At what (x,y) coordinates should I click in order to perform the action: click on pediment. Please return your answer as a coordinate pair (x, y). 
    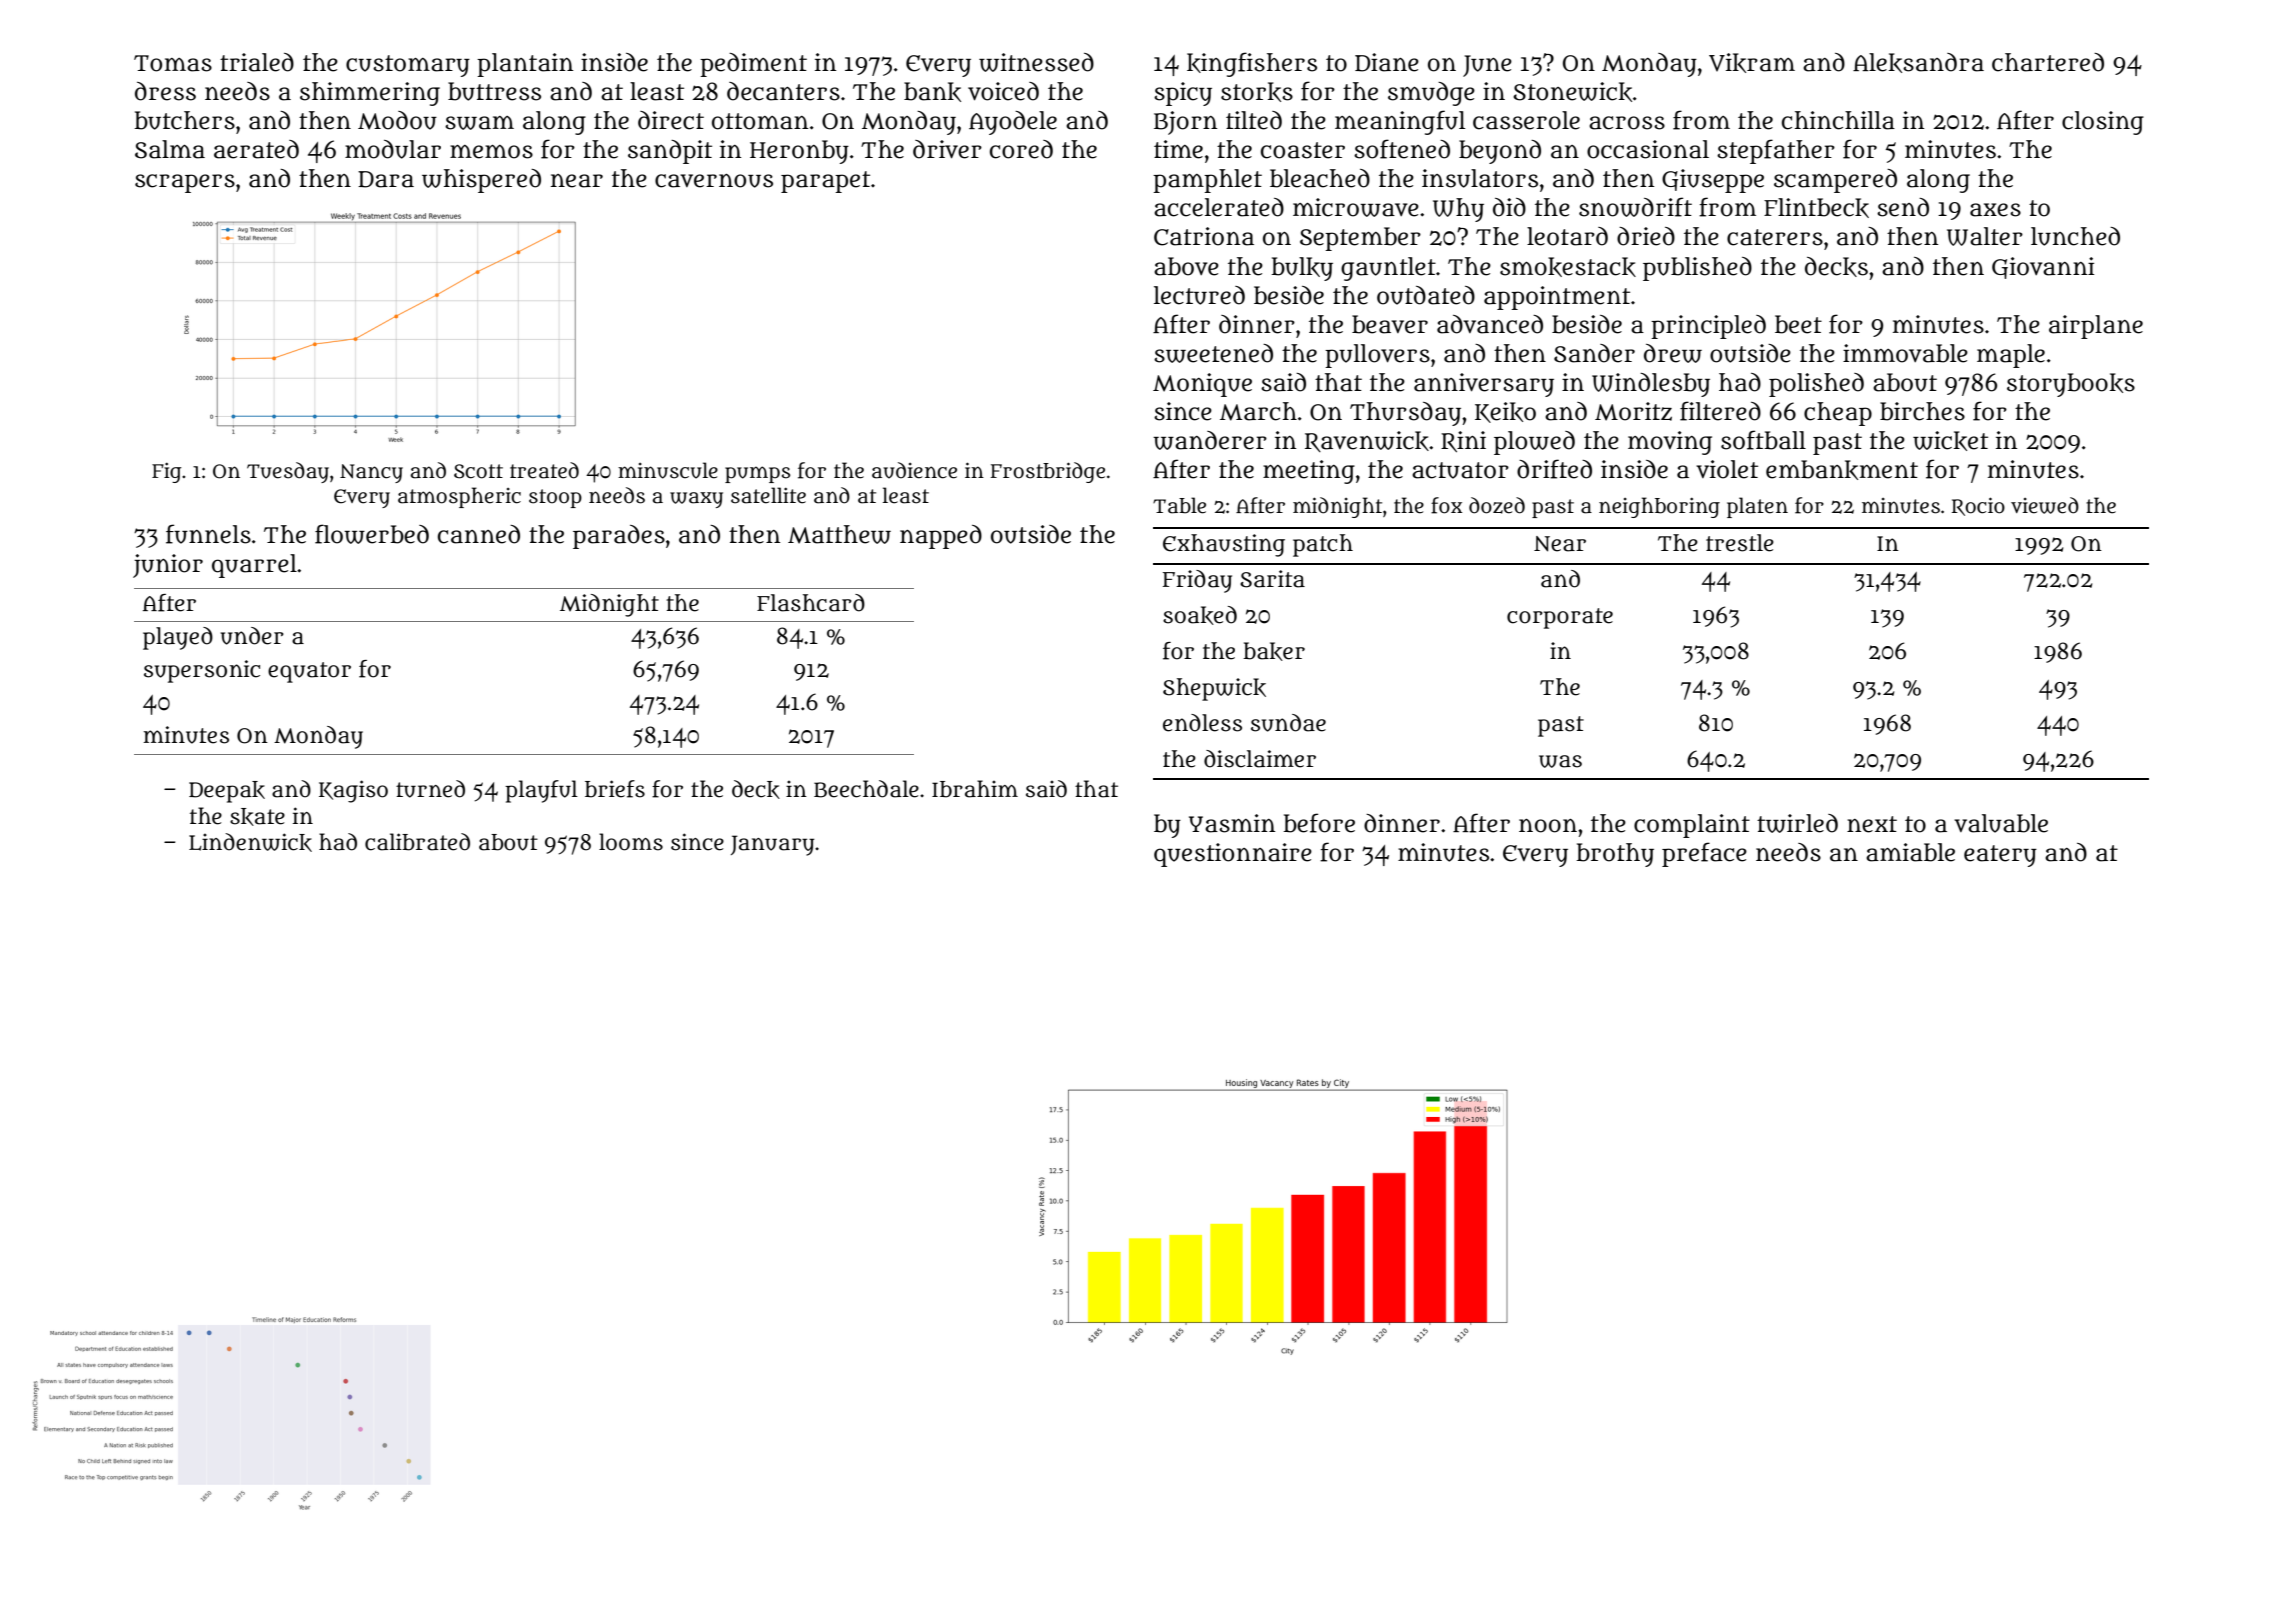
    Looking at the image, I should click on (753, 65).
